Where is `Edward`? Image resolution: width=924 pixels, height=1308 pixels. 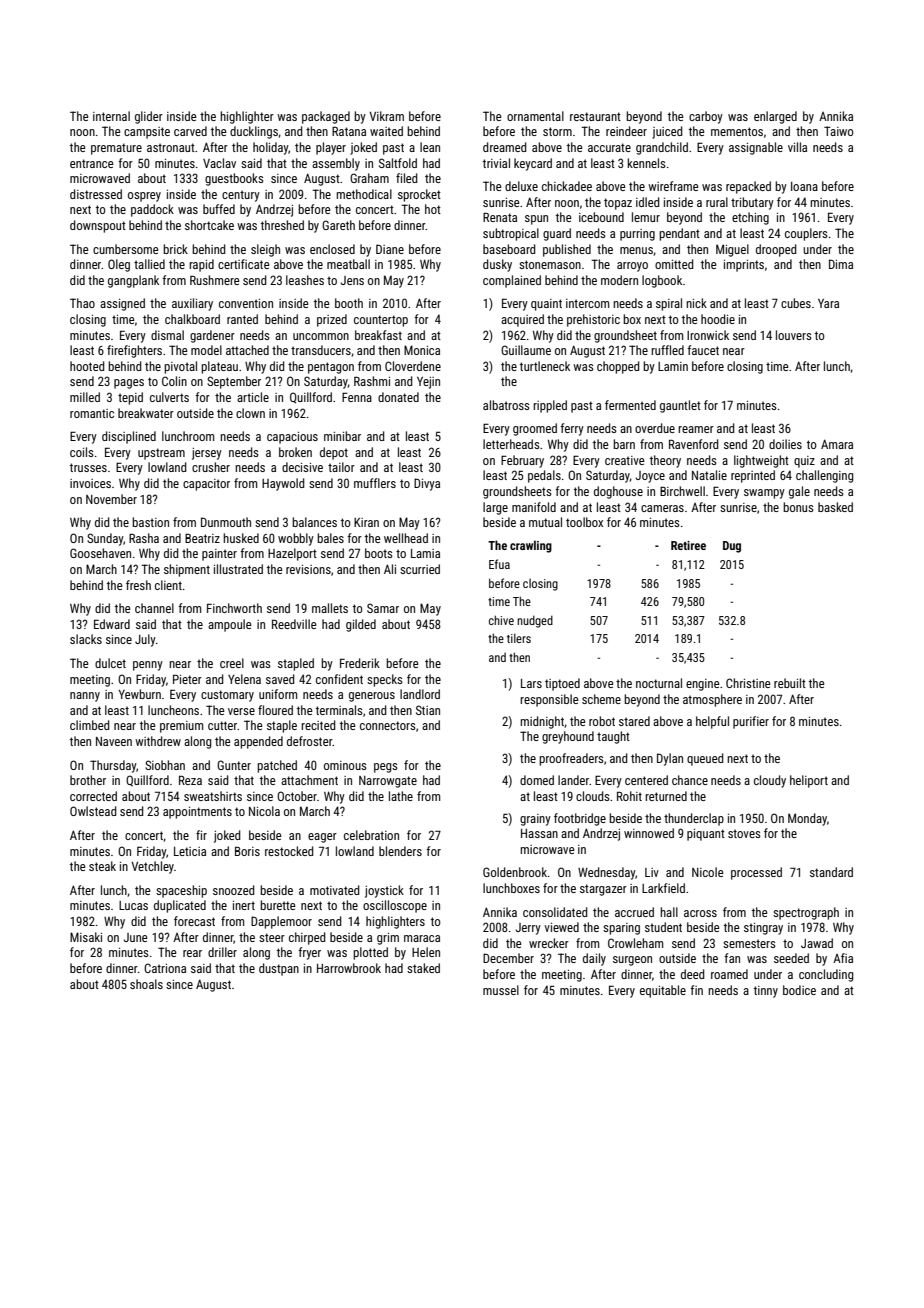
Edward is located at coordinates (112, 624).
